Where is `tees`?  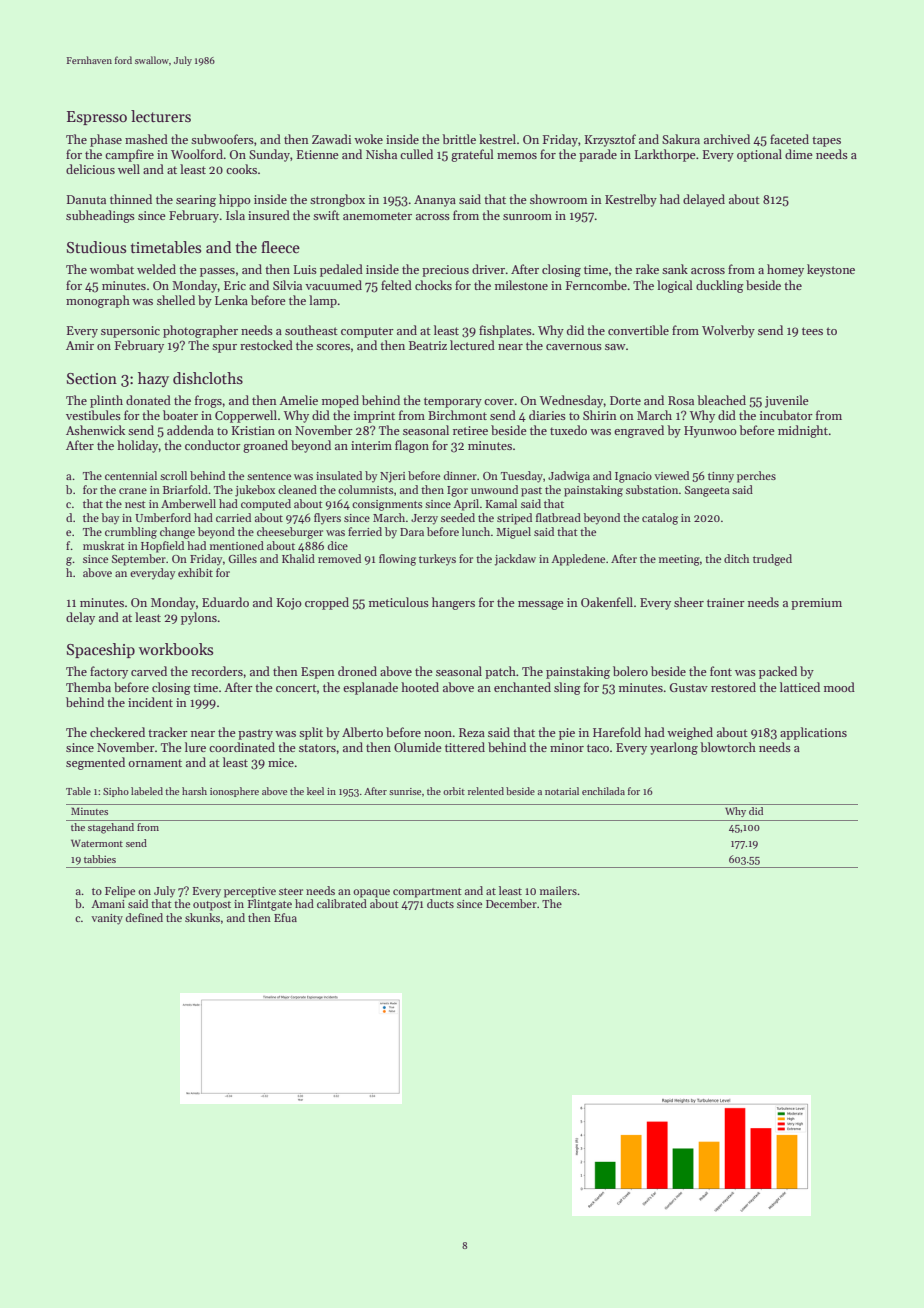
tees is located at coordinates (812, 331).
